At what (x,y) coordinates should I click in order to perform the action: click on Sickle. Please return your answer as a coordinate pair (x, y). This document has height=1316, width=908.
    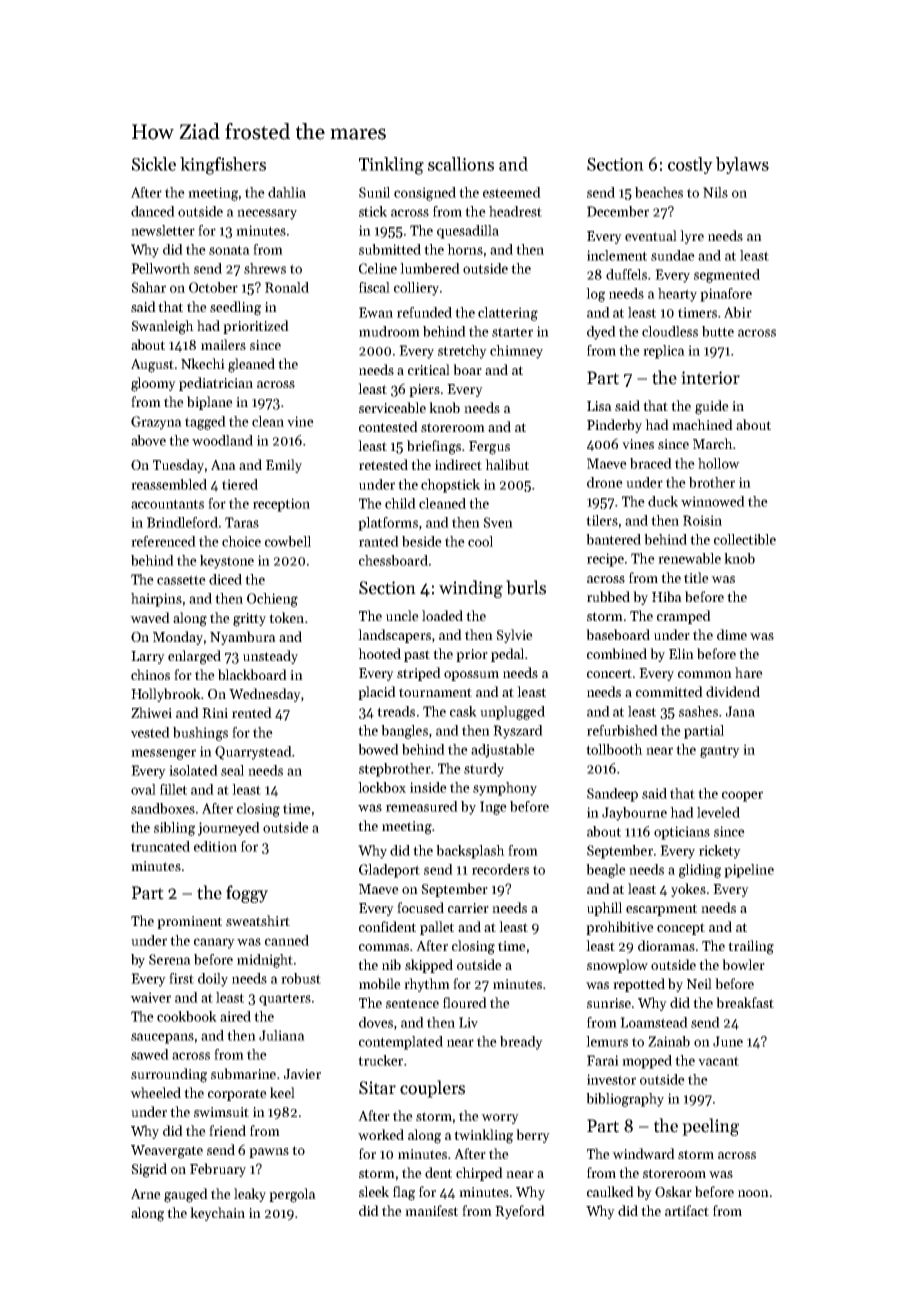
    Looking at the image, I should click on (154, 164).
